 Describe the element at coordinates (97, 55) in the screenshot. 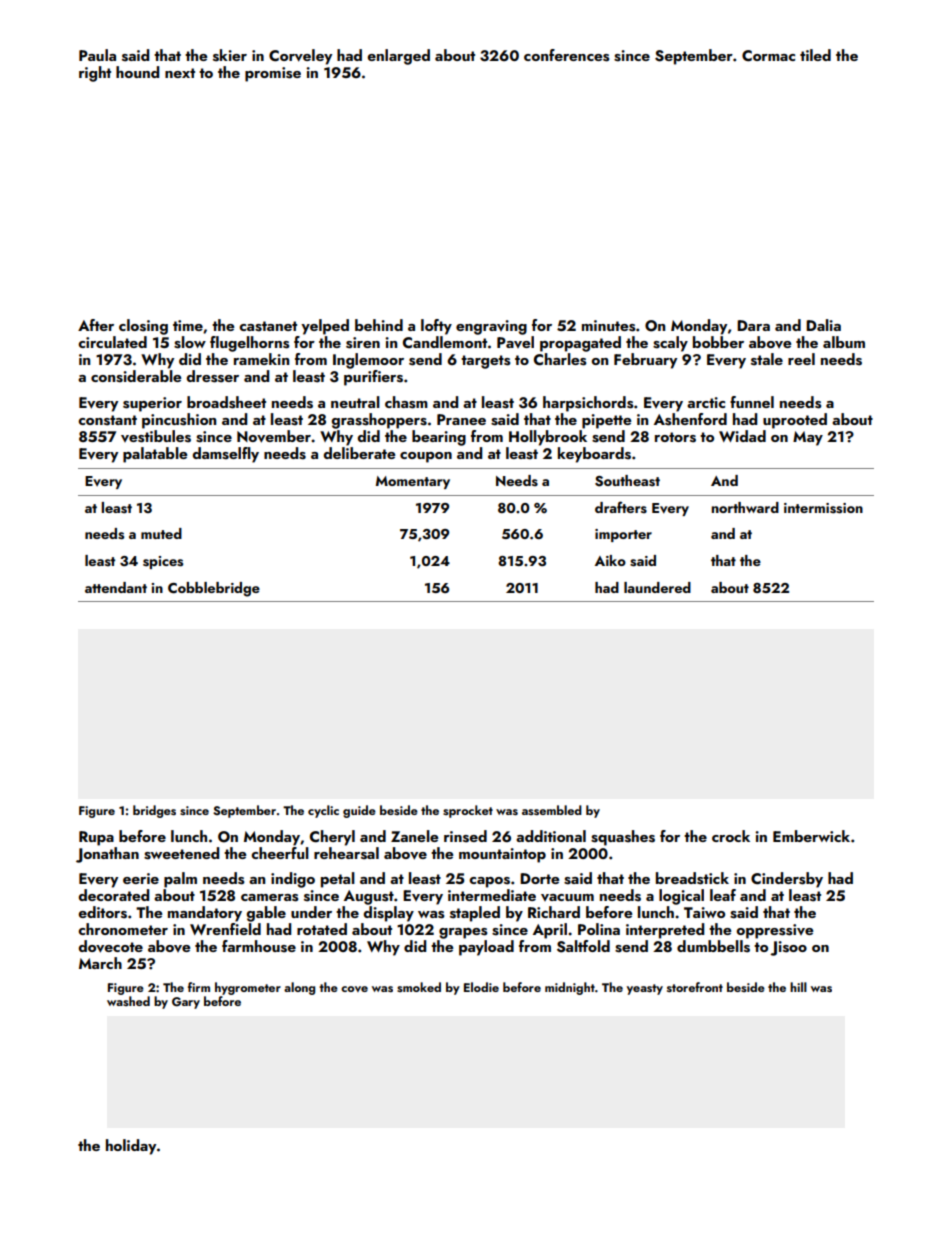

I see `Paula` at that location.
